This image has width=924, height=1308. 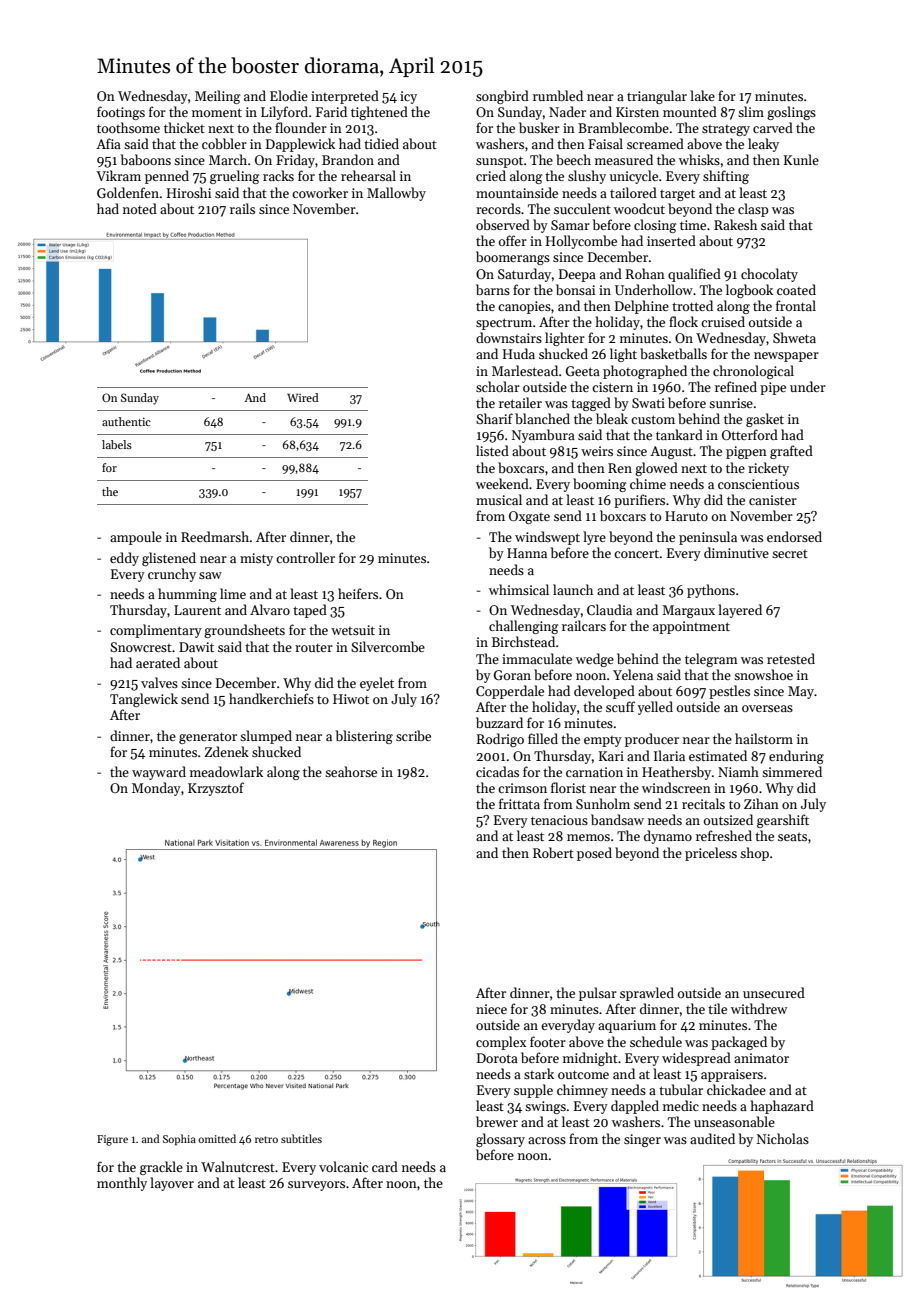 I want to click on niece, so click(x=491, y=1009).
